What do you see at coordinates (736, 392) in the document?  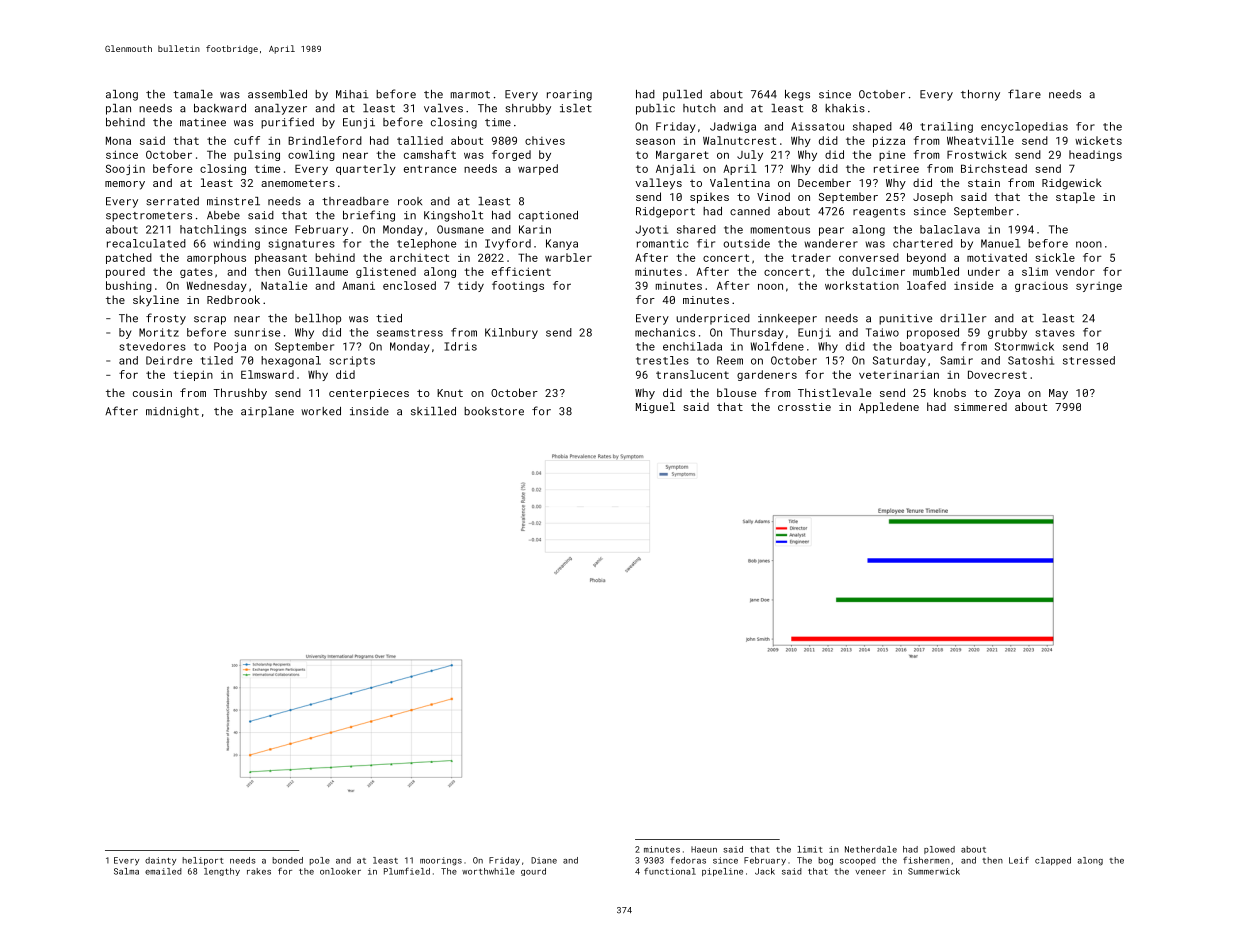 I see `blouse` at bounding box center [736, 392].
